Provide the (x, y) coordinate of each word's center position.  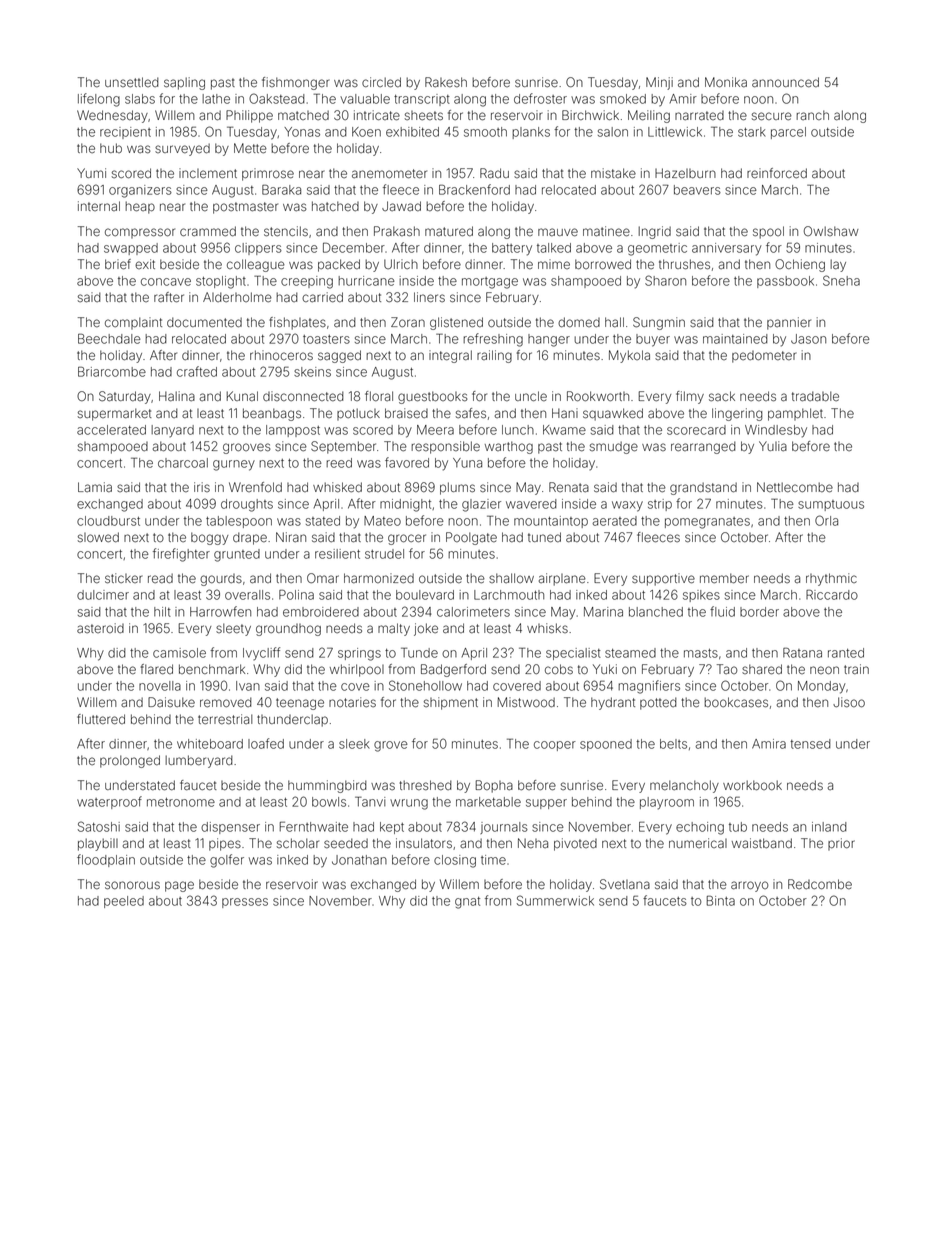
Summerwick (555, 900)
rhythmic (831, 579)
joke (426, 629)
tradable (815, 396)
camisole (179, 653)
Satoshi (99, 826)
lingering (737, 414)
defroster (540, 98)
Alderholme (237, 297)
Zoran (408, 322)
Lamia (95, 487)
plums (457, 488)
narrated (699, 116)
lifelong (99, 100)
